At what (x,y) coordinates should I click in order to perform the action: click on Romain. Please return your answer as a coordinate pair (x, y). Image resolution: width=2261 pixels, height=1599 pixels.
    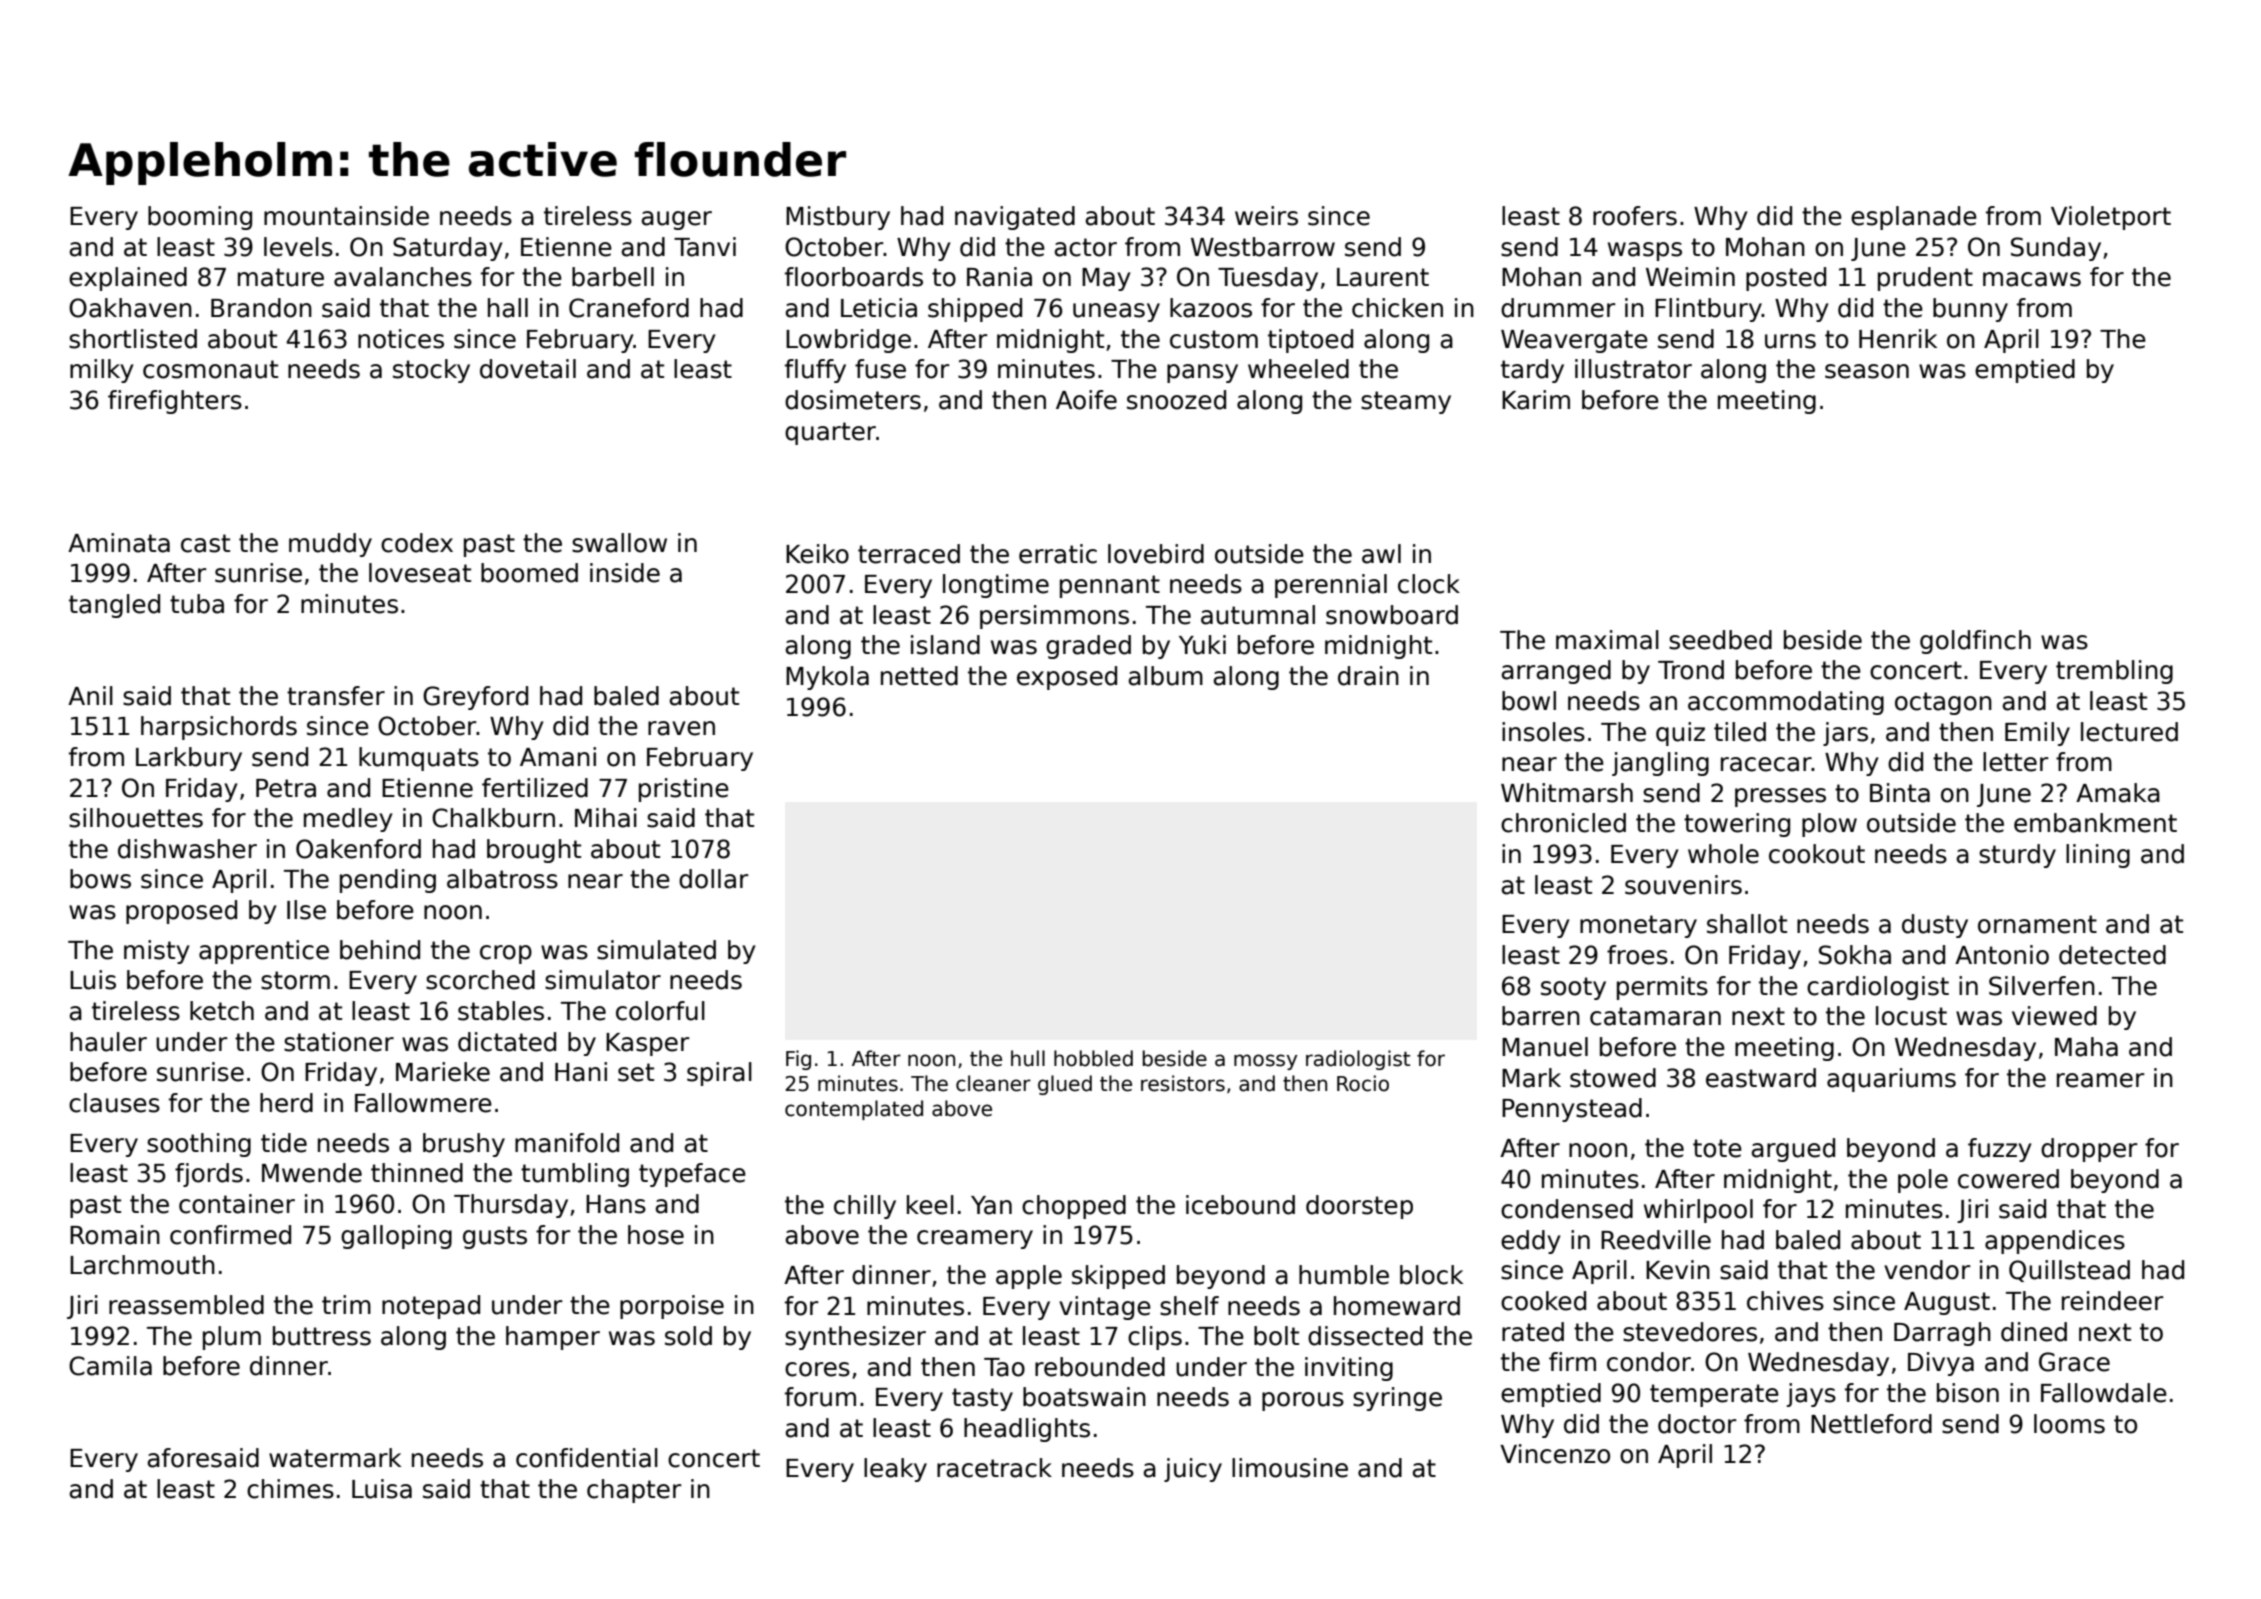
    Looking at the image, I should click on (115, 1235).
